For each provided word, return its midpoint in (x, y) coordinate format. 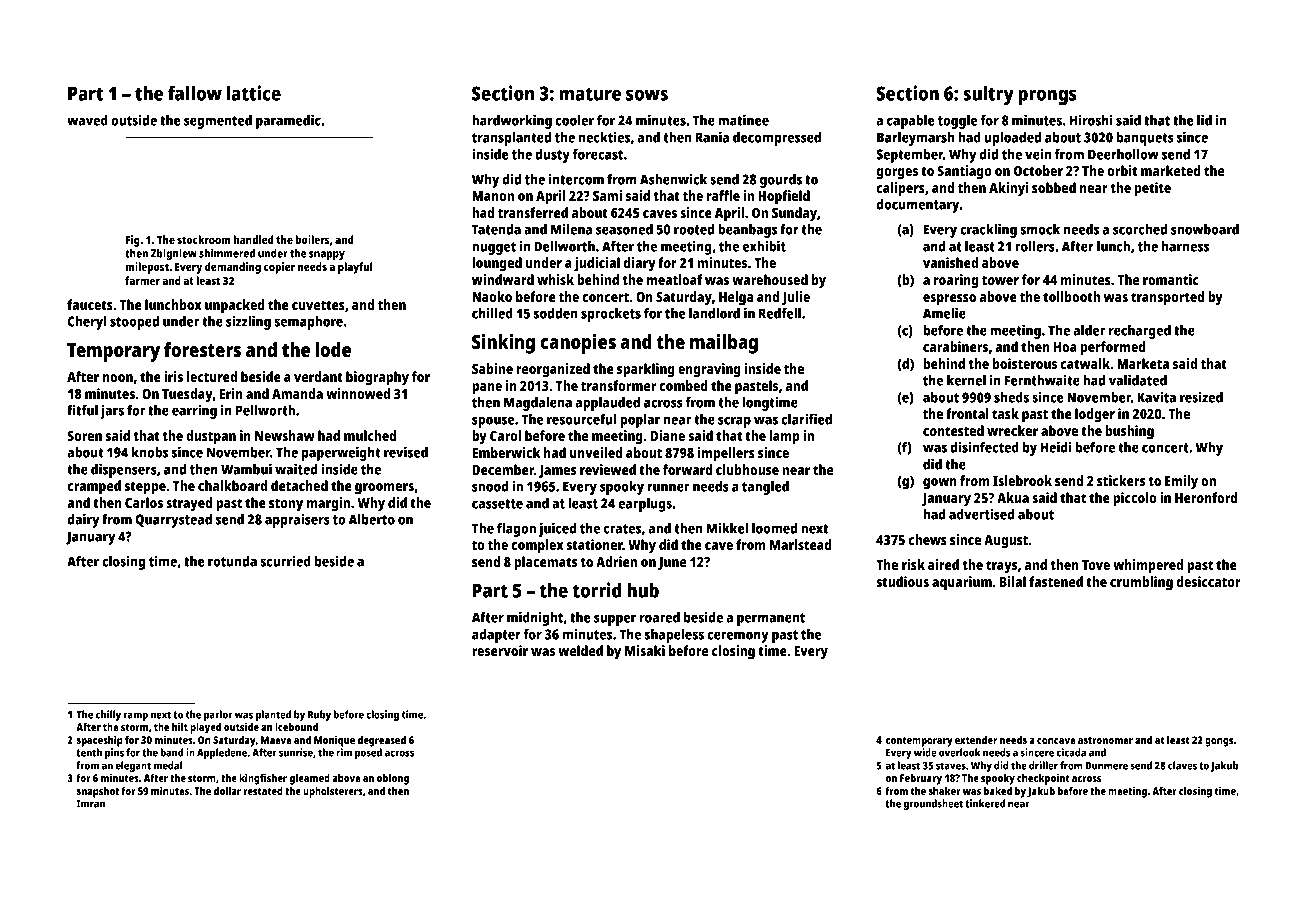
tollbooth (1071, 296)
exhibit (764, 246)
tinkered (985, 803)
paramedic (288, 121)
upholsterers (333, 792)
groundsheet (933, 804)
